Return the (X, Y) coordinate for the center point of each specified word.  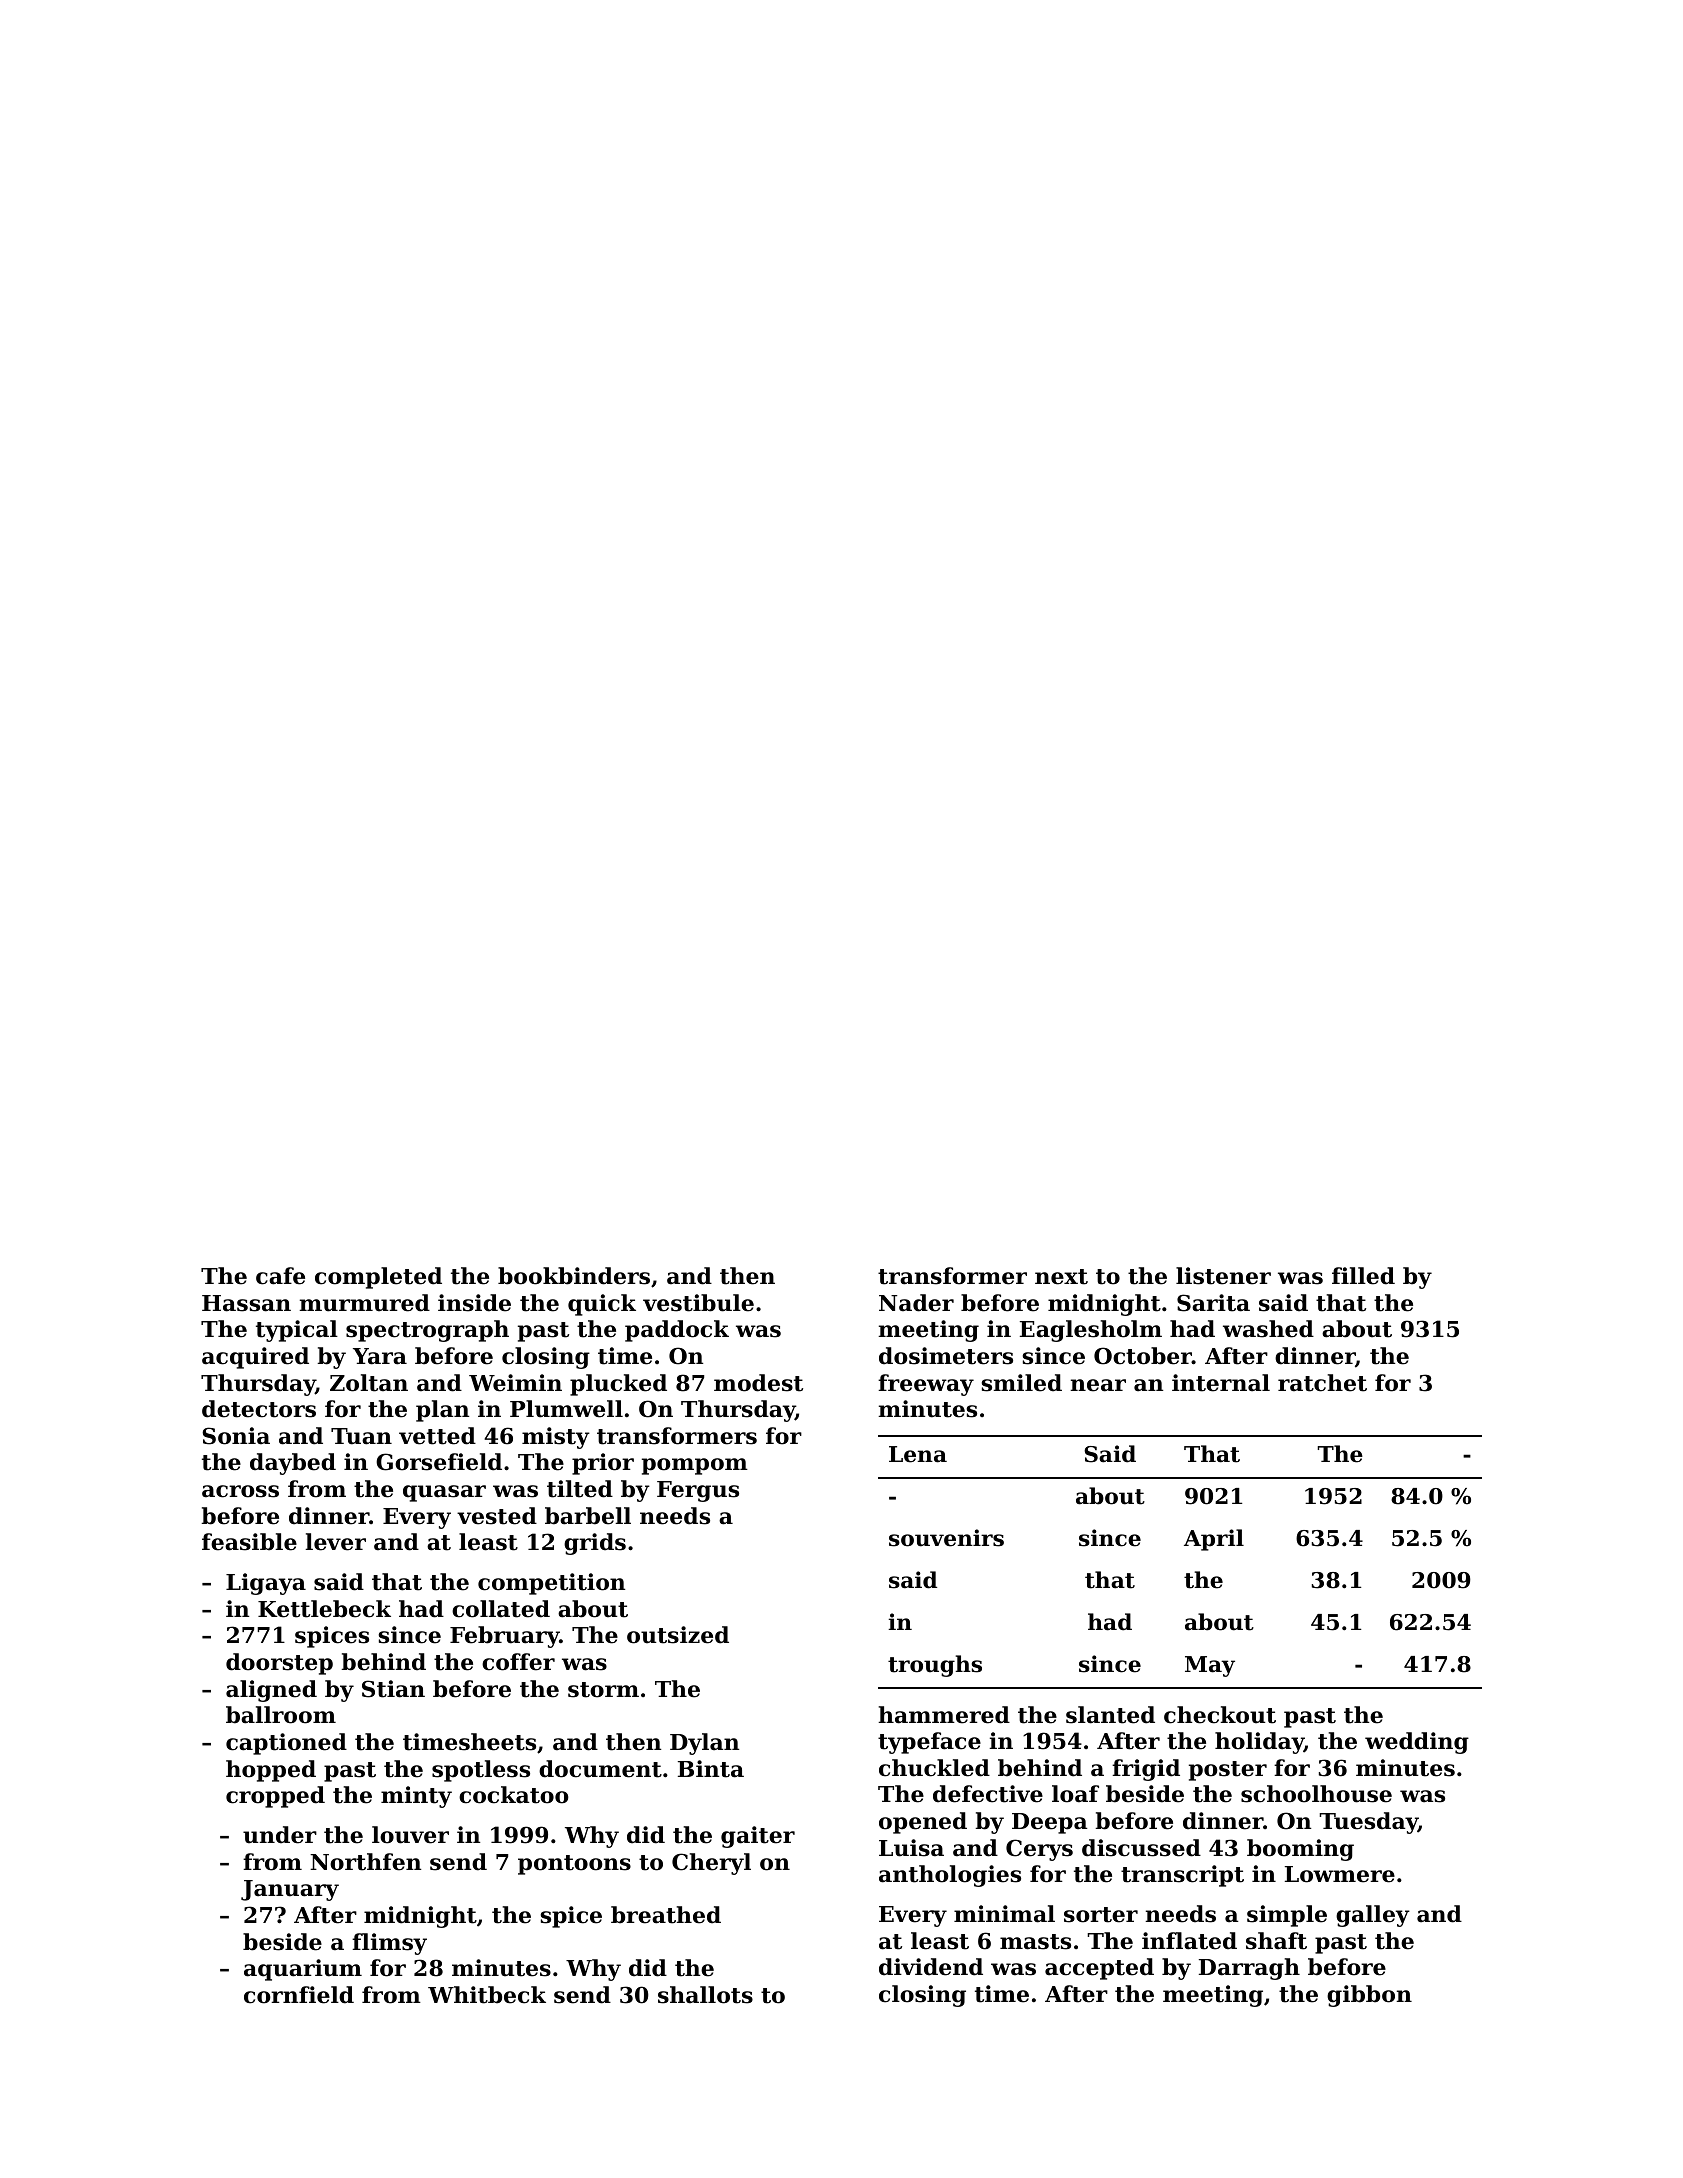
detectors (259, 1409)
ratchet (1322, 1383)
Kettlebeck (324, 1609)
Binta (711, 1769)
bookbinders (574, 1276)
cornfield (299, 1995)
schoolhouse (1316, 1794)
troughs (935, 1666)
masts (1035, 1942)
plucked (618, 1385)
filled (1363, 1276)
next (1061, 1277)
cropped (275, 1797)
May (1210, 1666)
